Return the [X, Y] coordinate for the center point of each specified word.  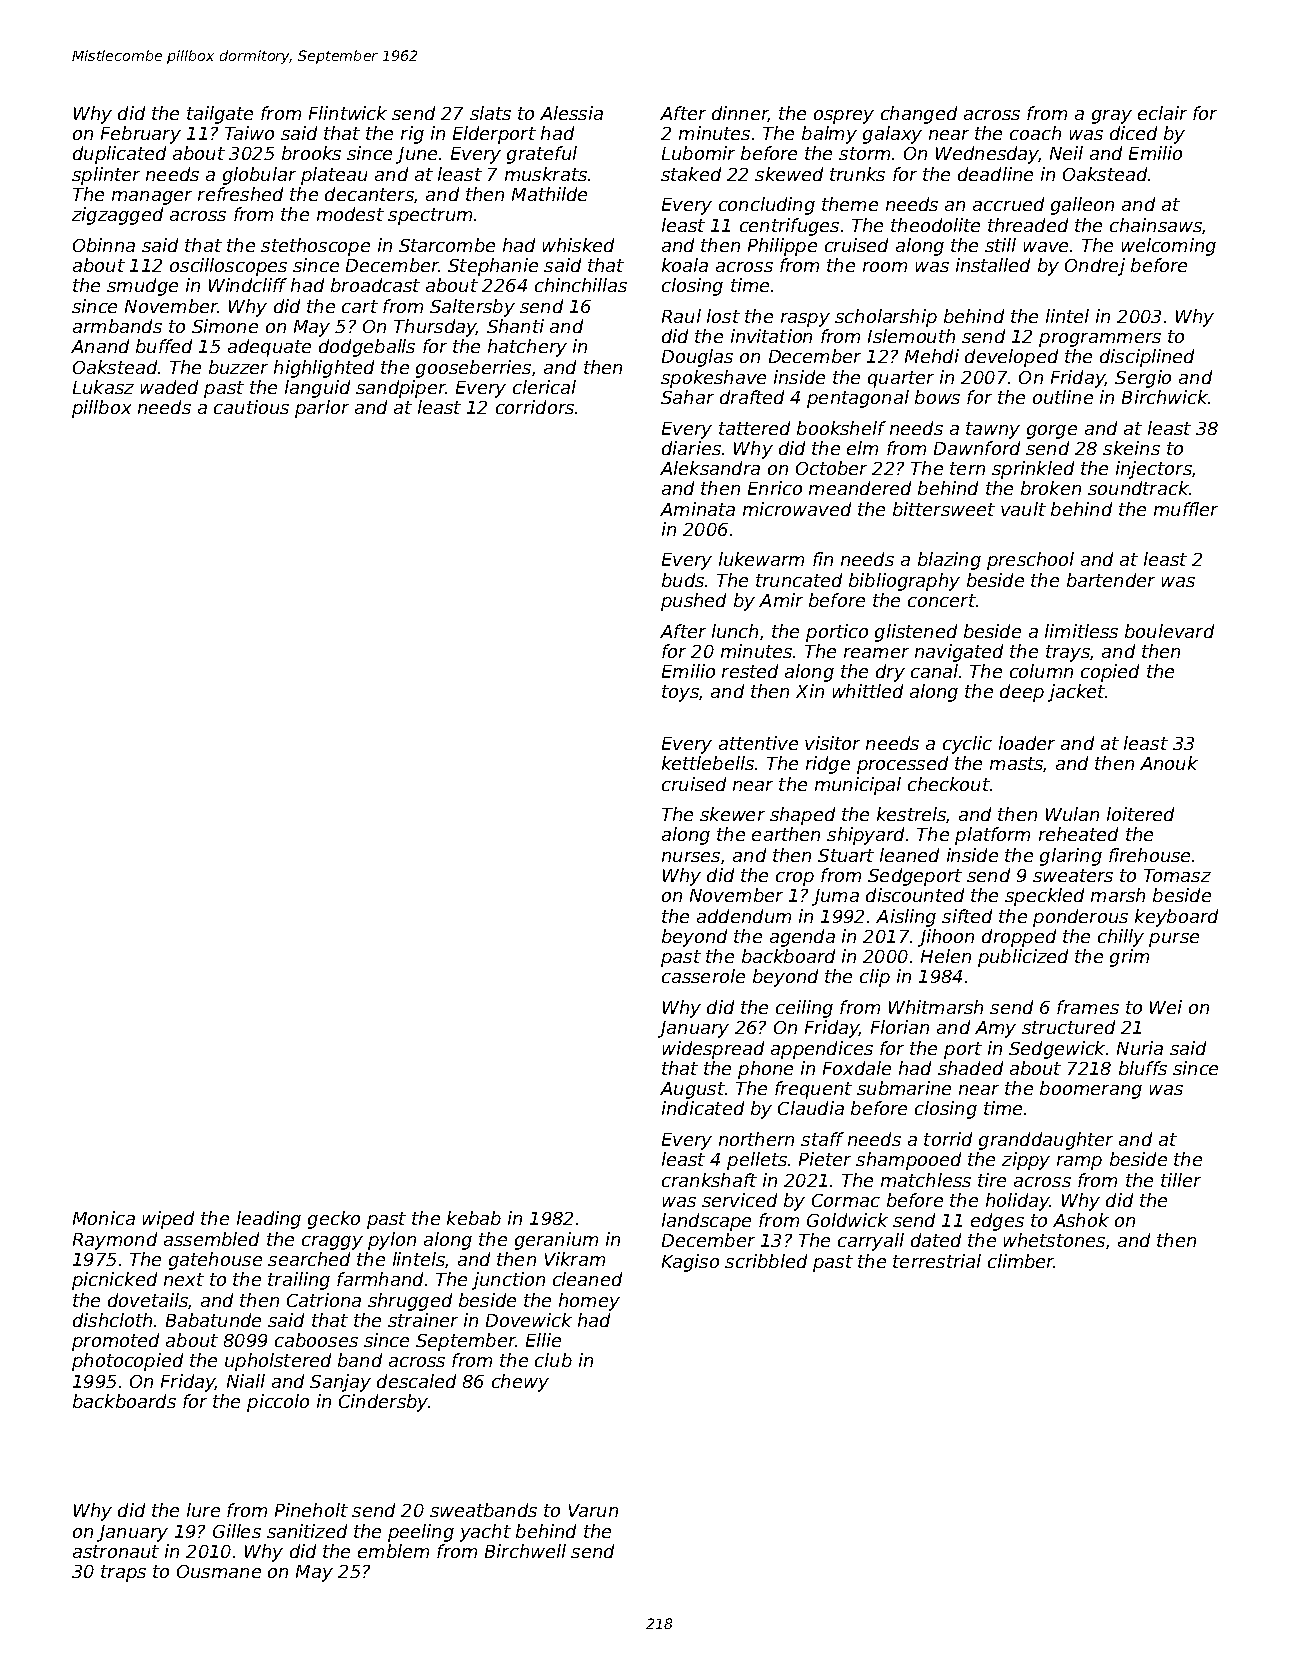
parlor [322, 409]
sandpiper [401, 389]
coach [1035, 133]
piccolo [278, 1403]
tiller [1181, 1180]
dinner [740, 114]
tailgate [220, 115]
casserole [703, 976]
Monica [104, 1218]
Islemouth [911, 336]
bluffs [1143, 1068]
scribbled [766, 1261]
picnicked [114, 1281]
